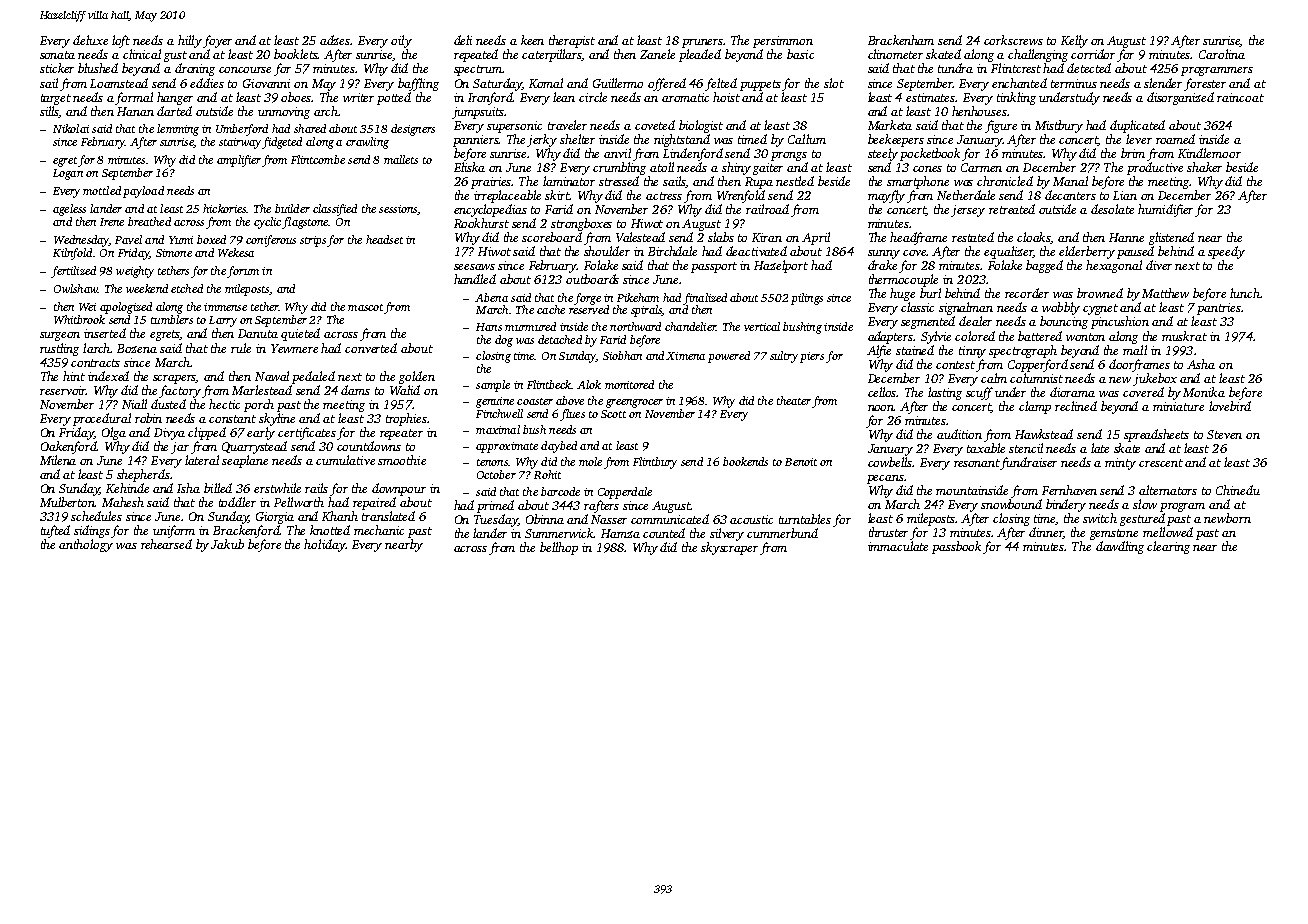 The width and height of the screenshot is (1308, 924). What do you see at coordinates (1204, 167) in the screenshot?
I see `shaker` at bounding box center [1204, 167].
